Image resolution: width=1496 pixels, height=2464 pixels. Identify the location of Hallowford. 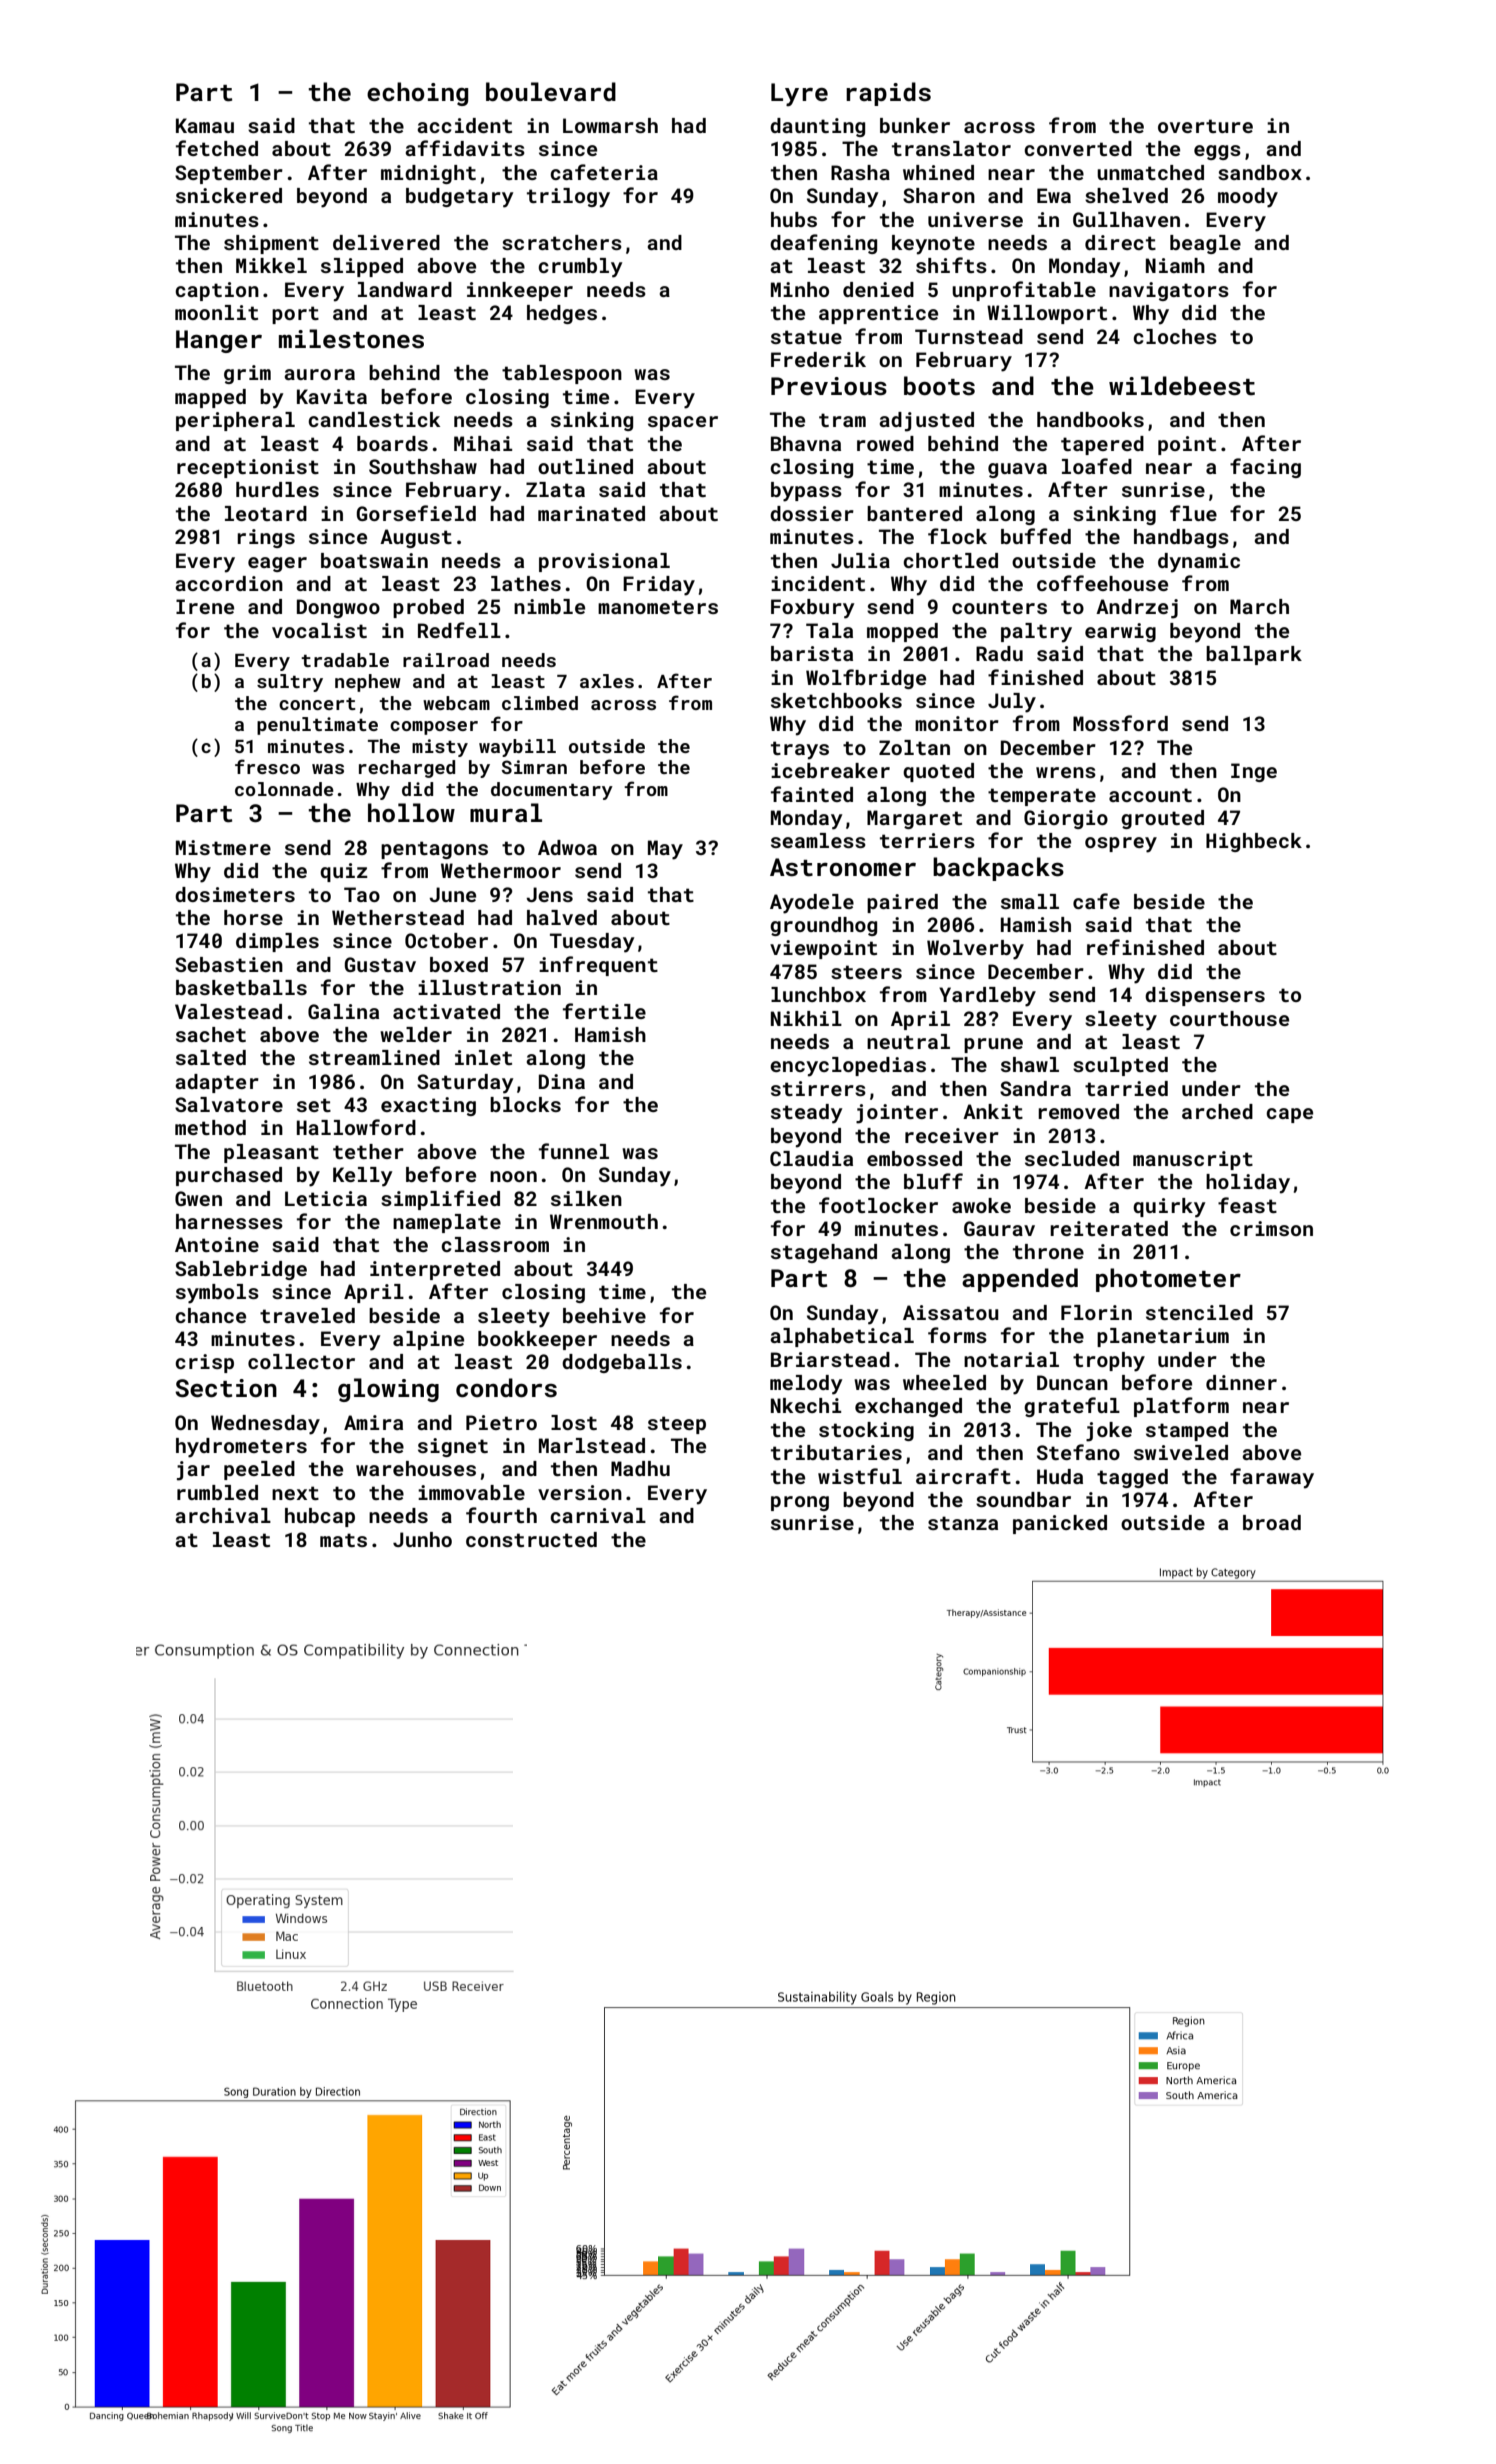
(356, 1127).
